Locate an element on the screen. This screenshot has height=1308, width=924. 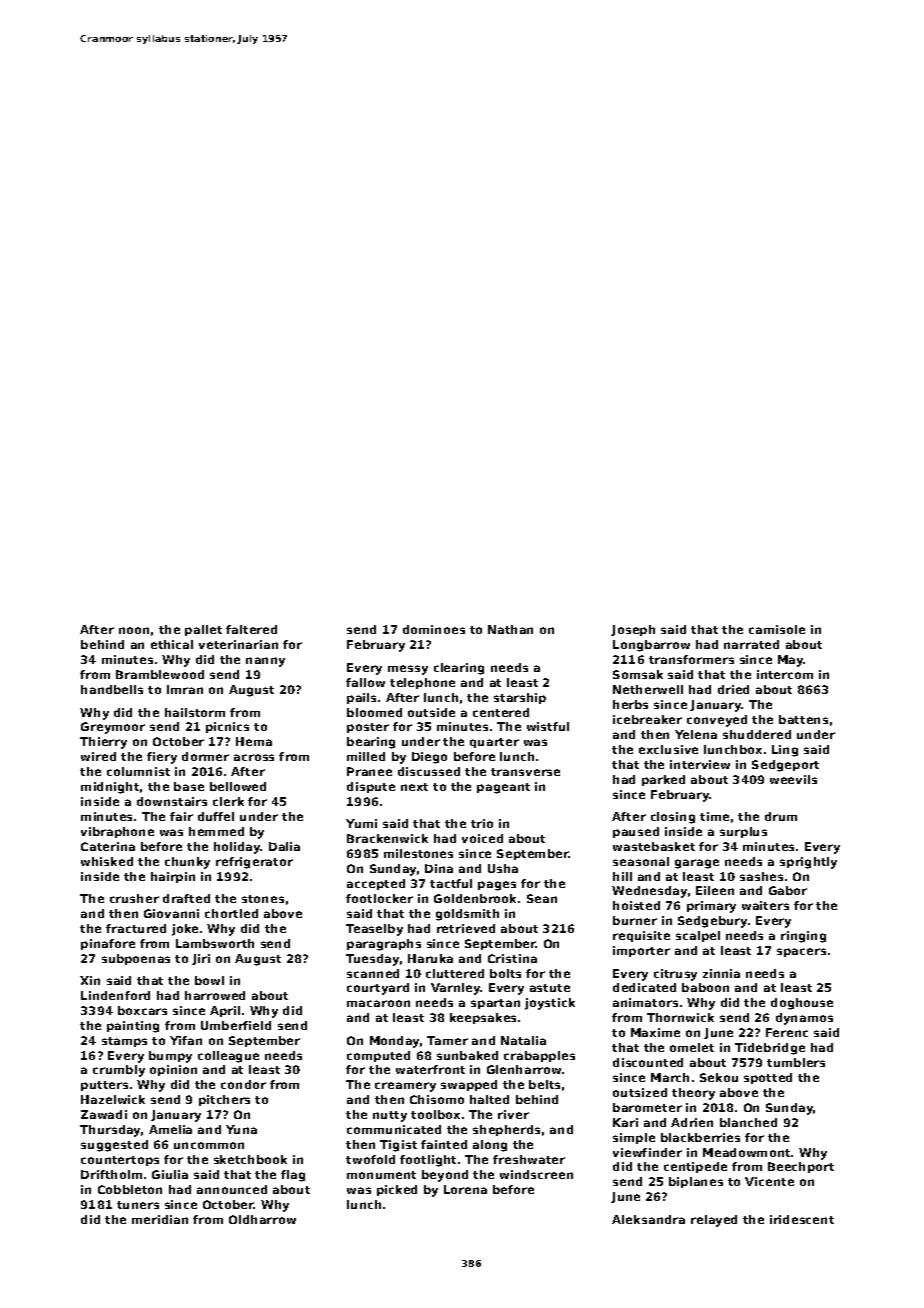
iridescent is located at coordinates (802, 1219).
